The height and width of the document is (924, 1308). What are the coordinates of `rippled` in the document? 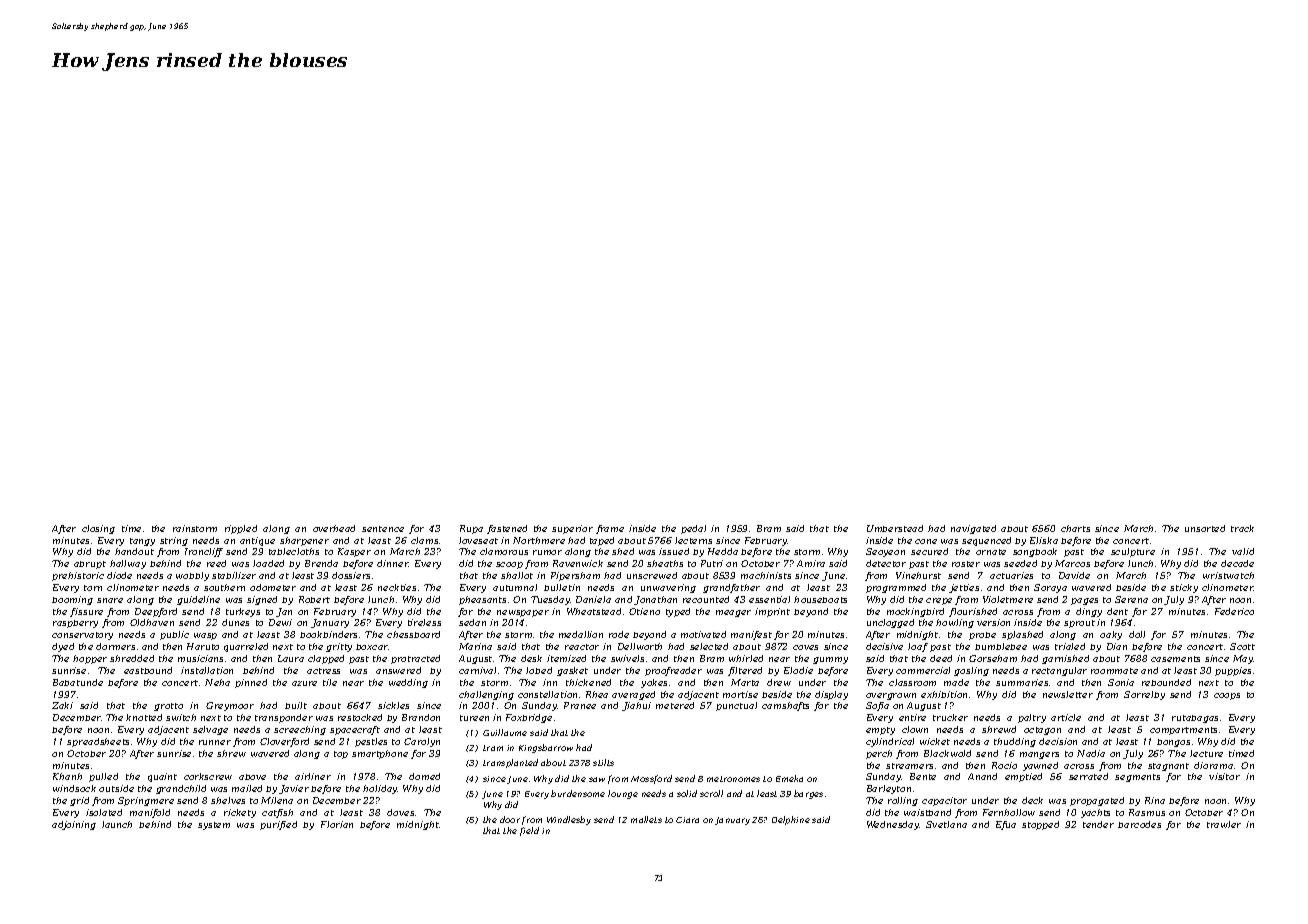 It's located at (241, 529).
